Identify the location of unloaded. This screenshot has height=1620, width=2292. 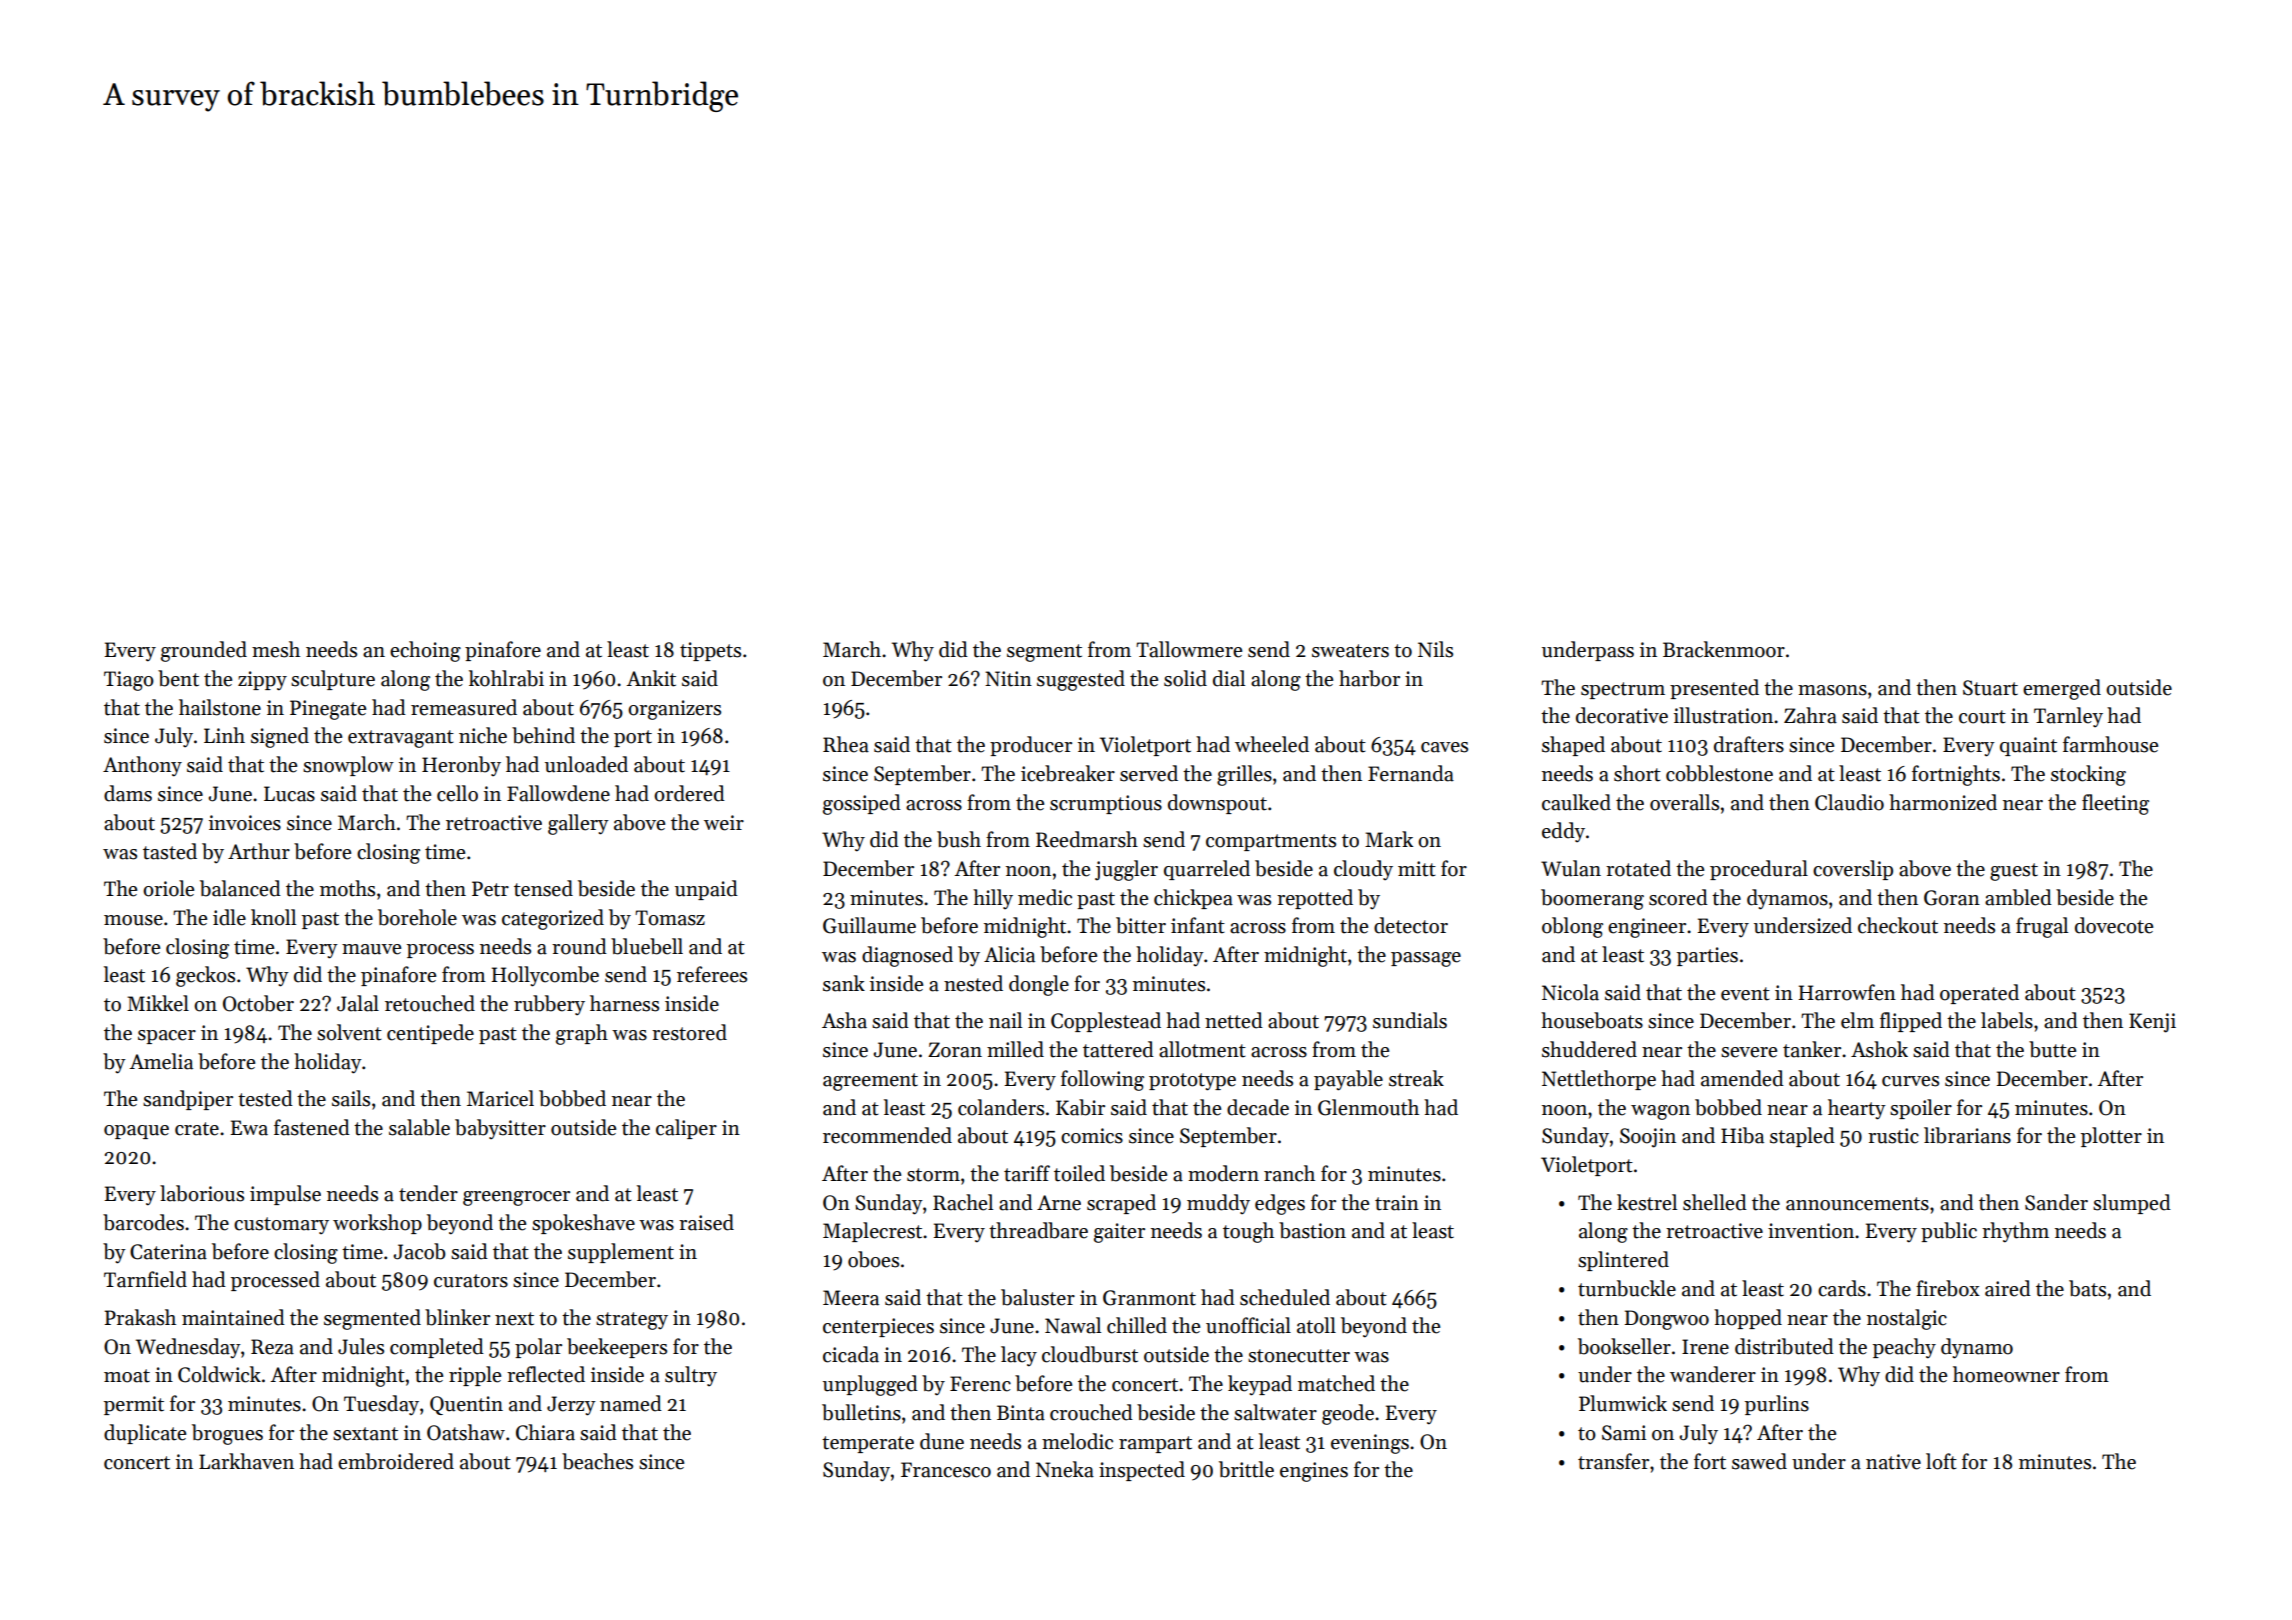
(586, 764).
